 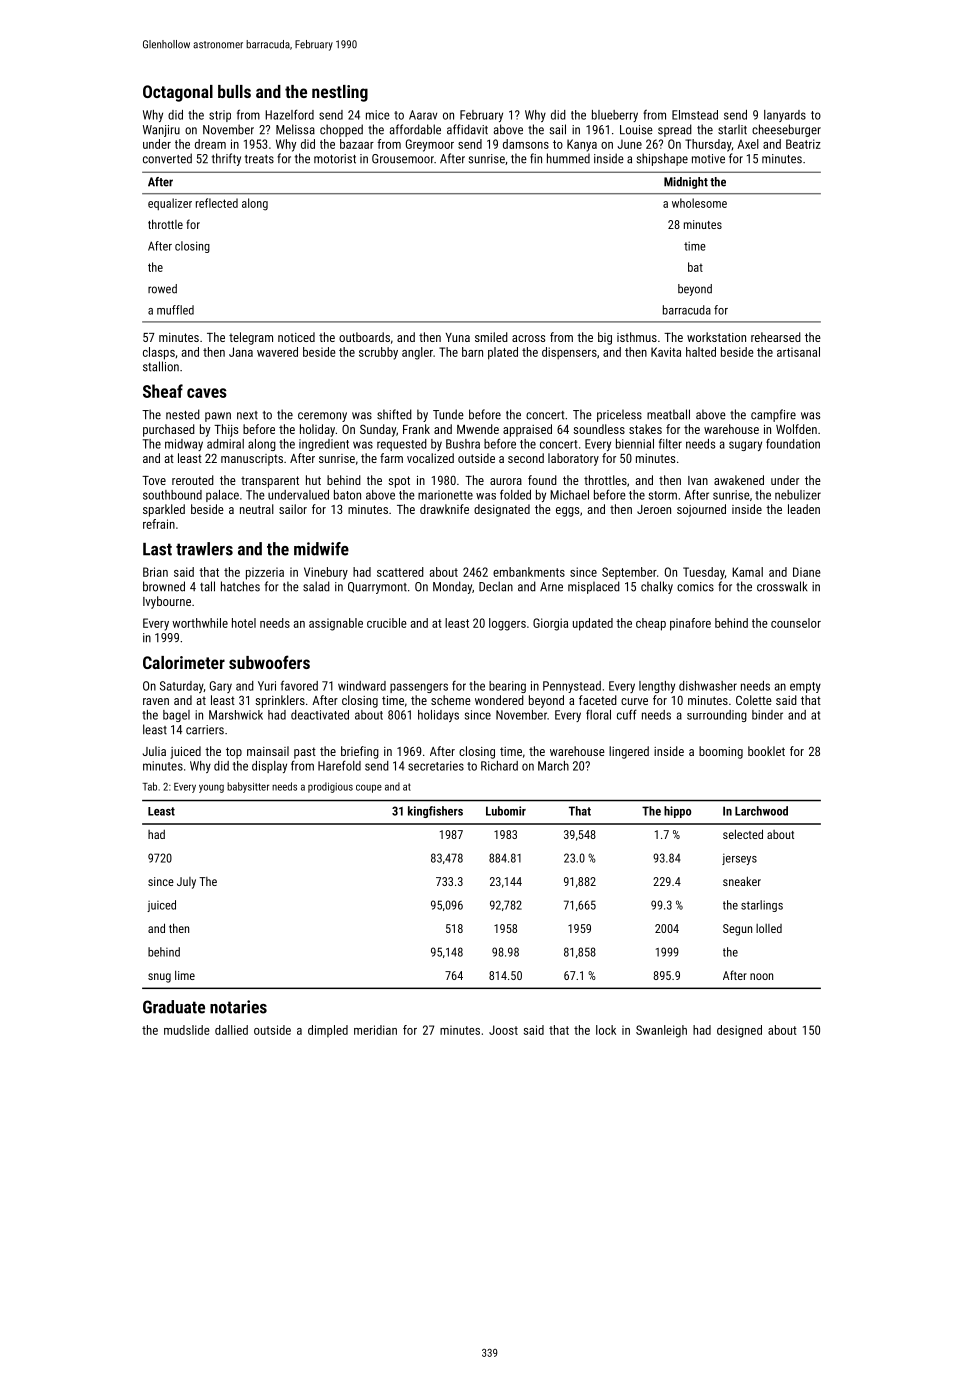 I want to click on Grousemoor, so click(x=403, y=159).
